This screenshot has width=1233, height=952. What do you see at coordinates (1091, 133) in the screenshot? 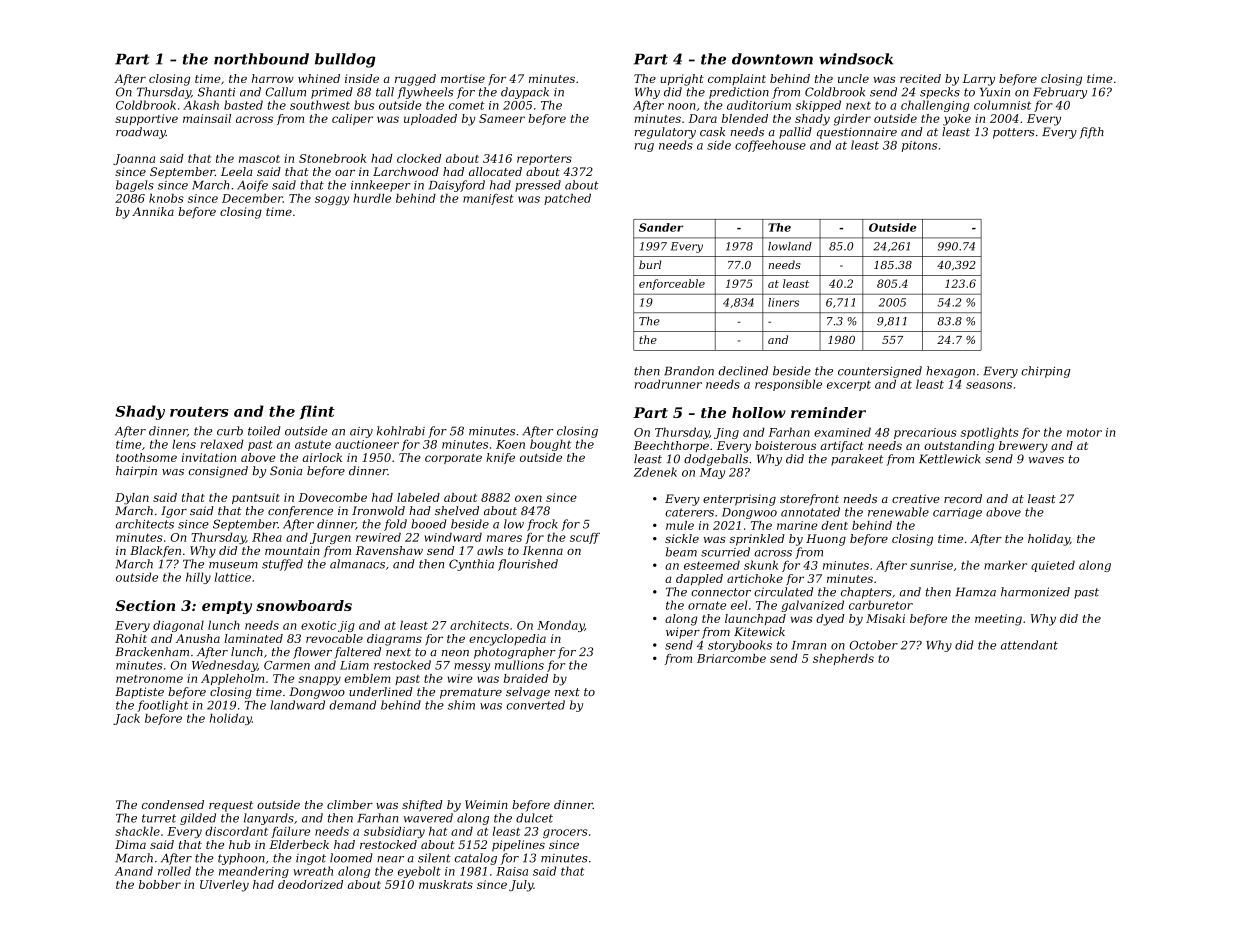
I see `fifth` at bounding box center [1091, 133].
